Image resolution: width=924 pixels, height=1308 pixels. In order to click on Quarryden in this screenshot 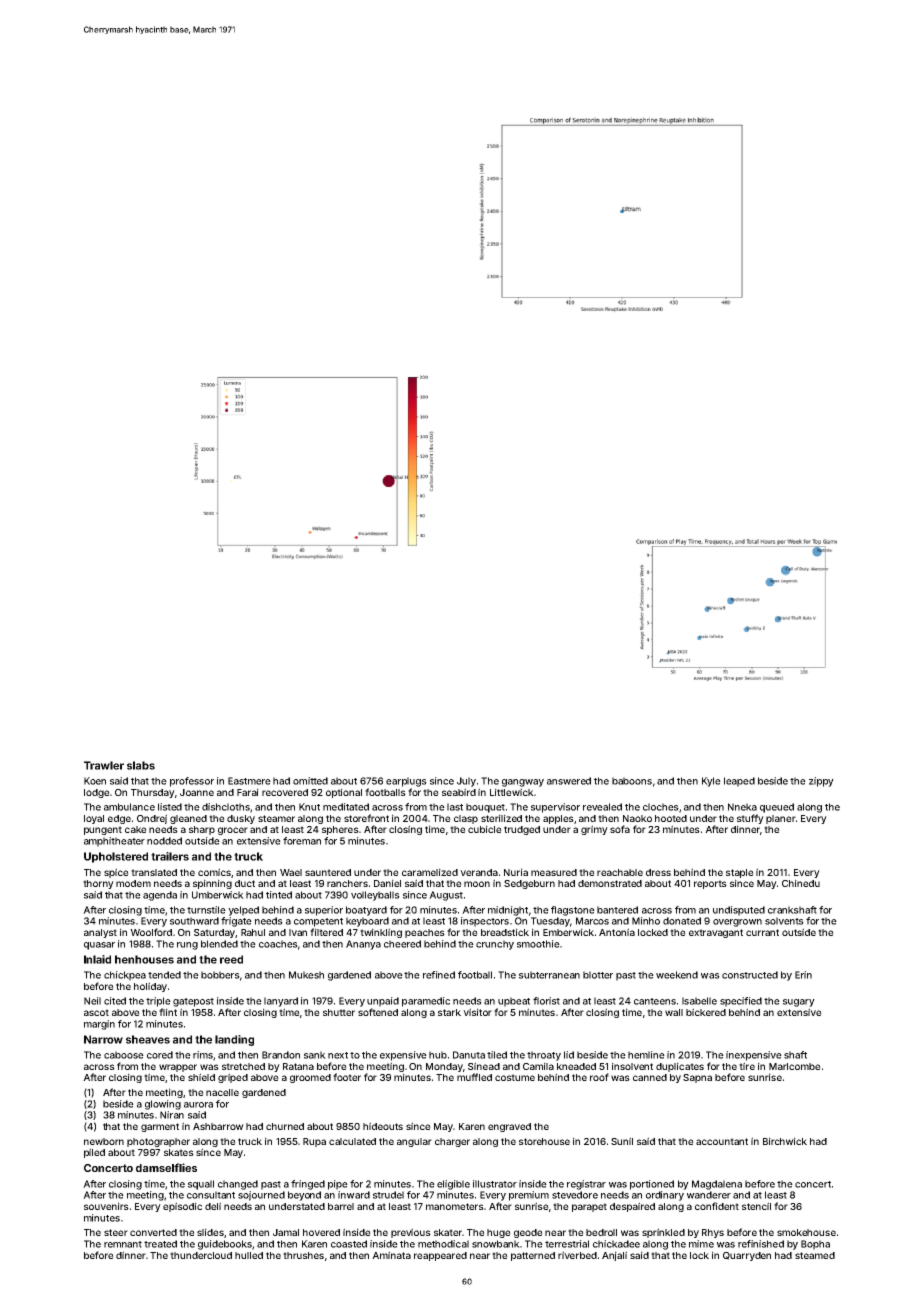, I will do `click(747, 1256)`.
